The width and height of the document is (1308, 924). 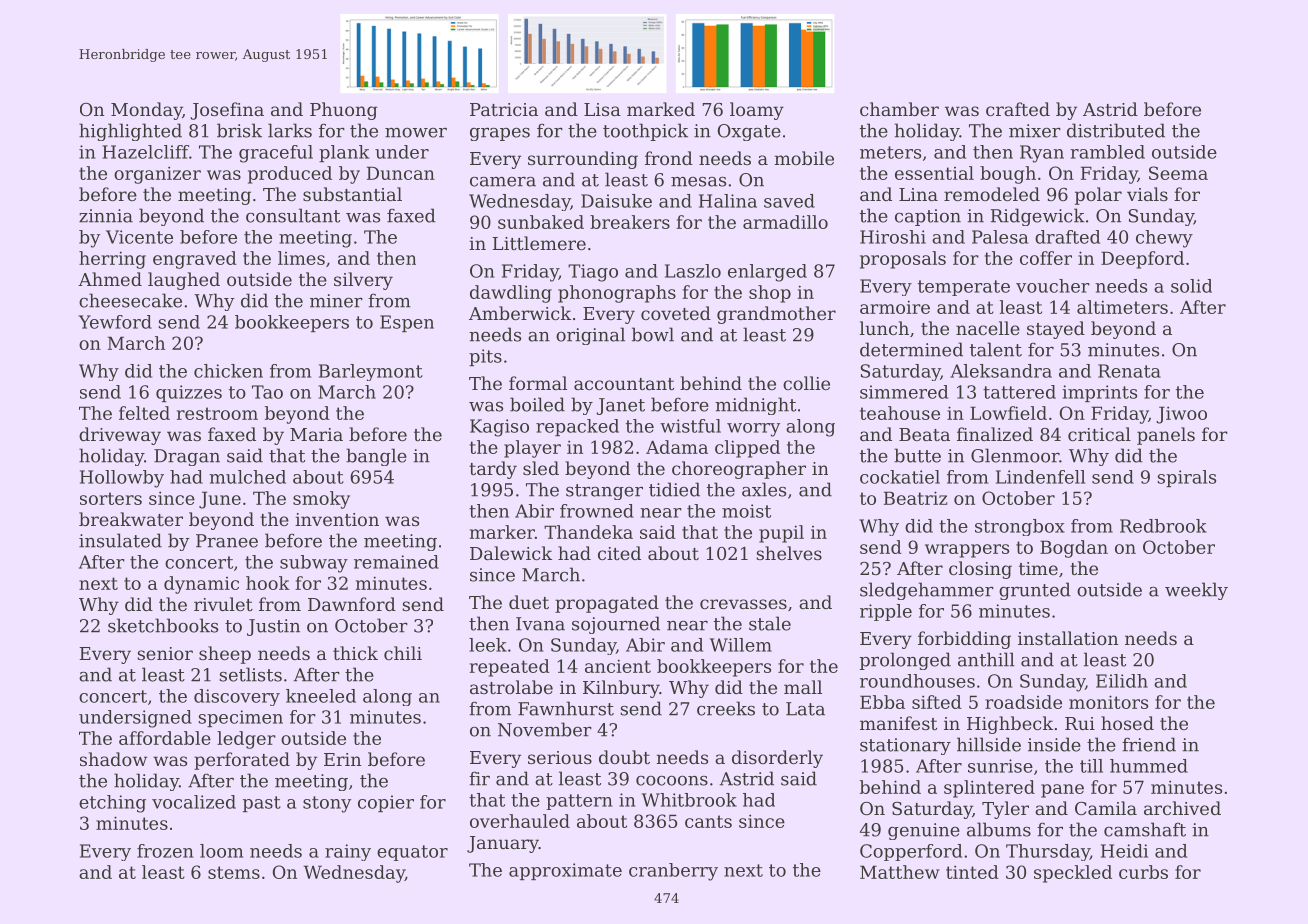 What do you see at coordinates (669, 158) in the document?
I see `frond` at bounding box center [669, 158].
